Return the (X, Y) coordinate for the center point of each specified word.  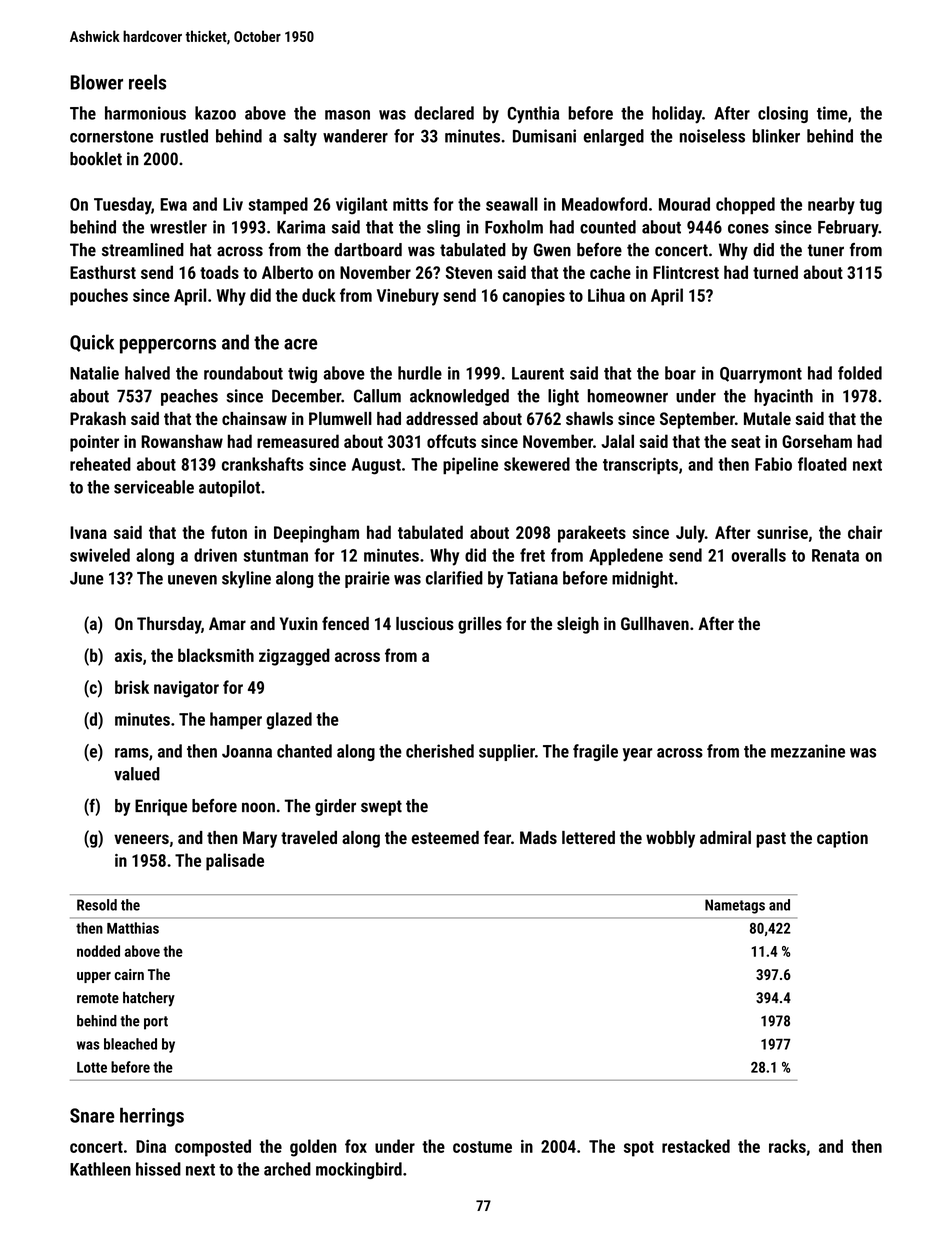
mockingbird (359, 1170)
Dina (151, 1146)
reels (147, 82)
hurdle (420, 373)
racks (787, 1146)
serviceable (154, 487)
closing (783, 114)
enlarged (614, 137)
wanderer (355, 136)
